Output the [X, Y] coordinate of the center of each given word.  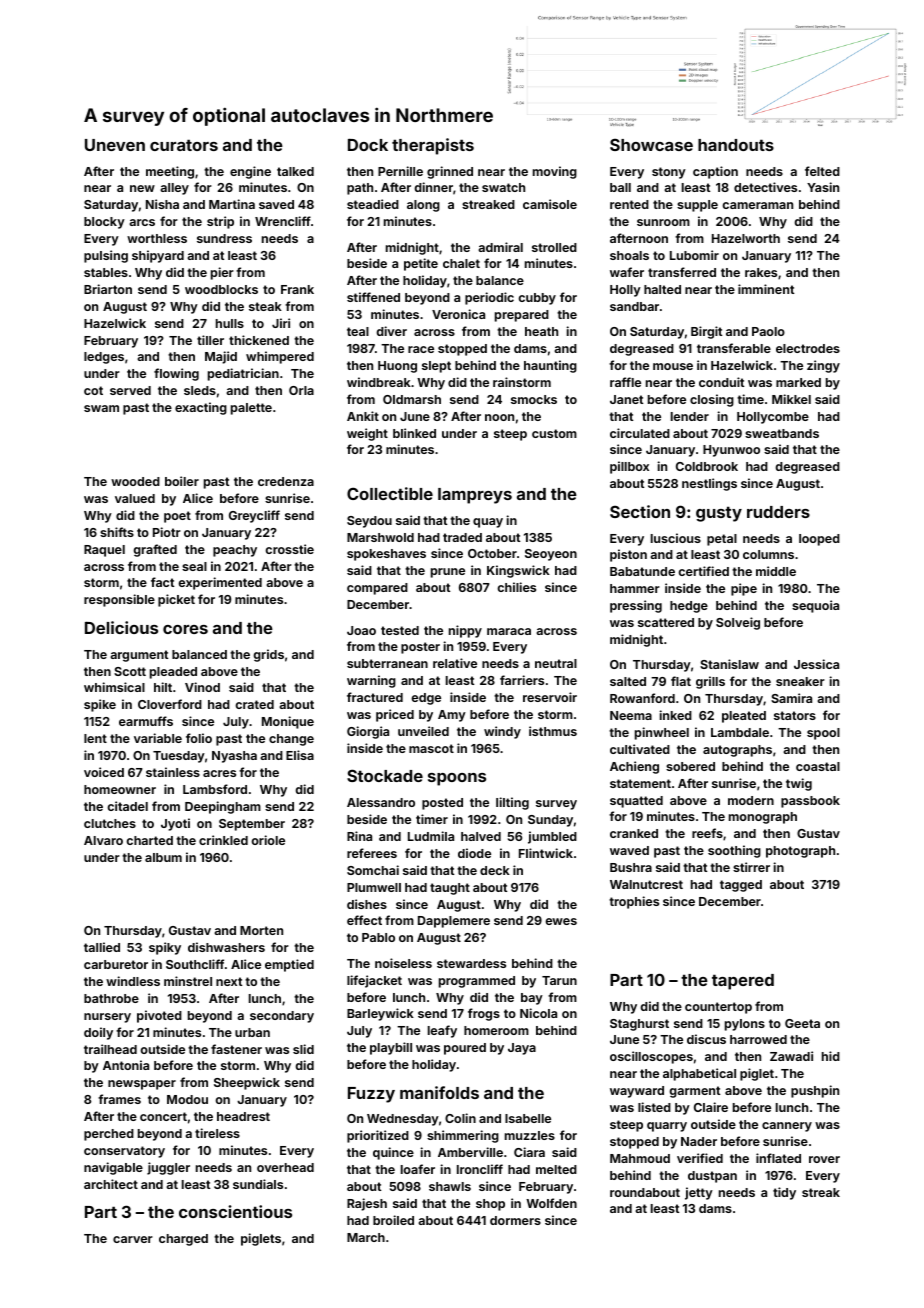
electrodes [808, 348]
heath [541, 331]
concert [163, 1116]
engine [250, 172]
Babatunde [642, 571]
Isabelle [528, 1118]
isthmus [553, 731]
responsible [119, 600]
